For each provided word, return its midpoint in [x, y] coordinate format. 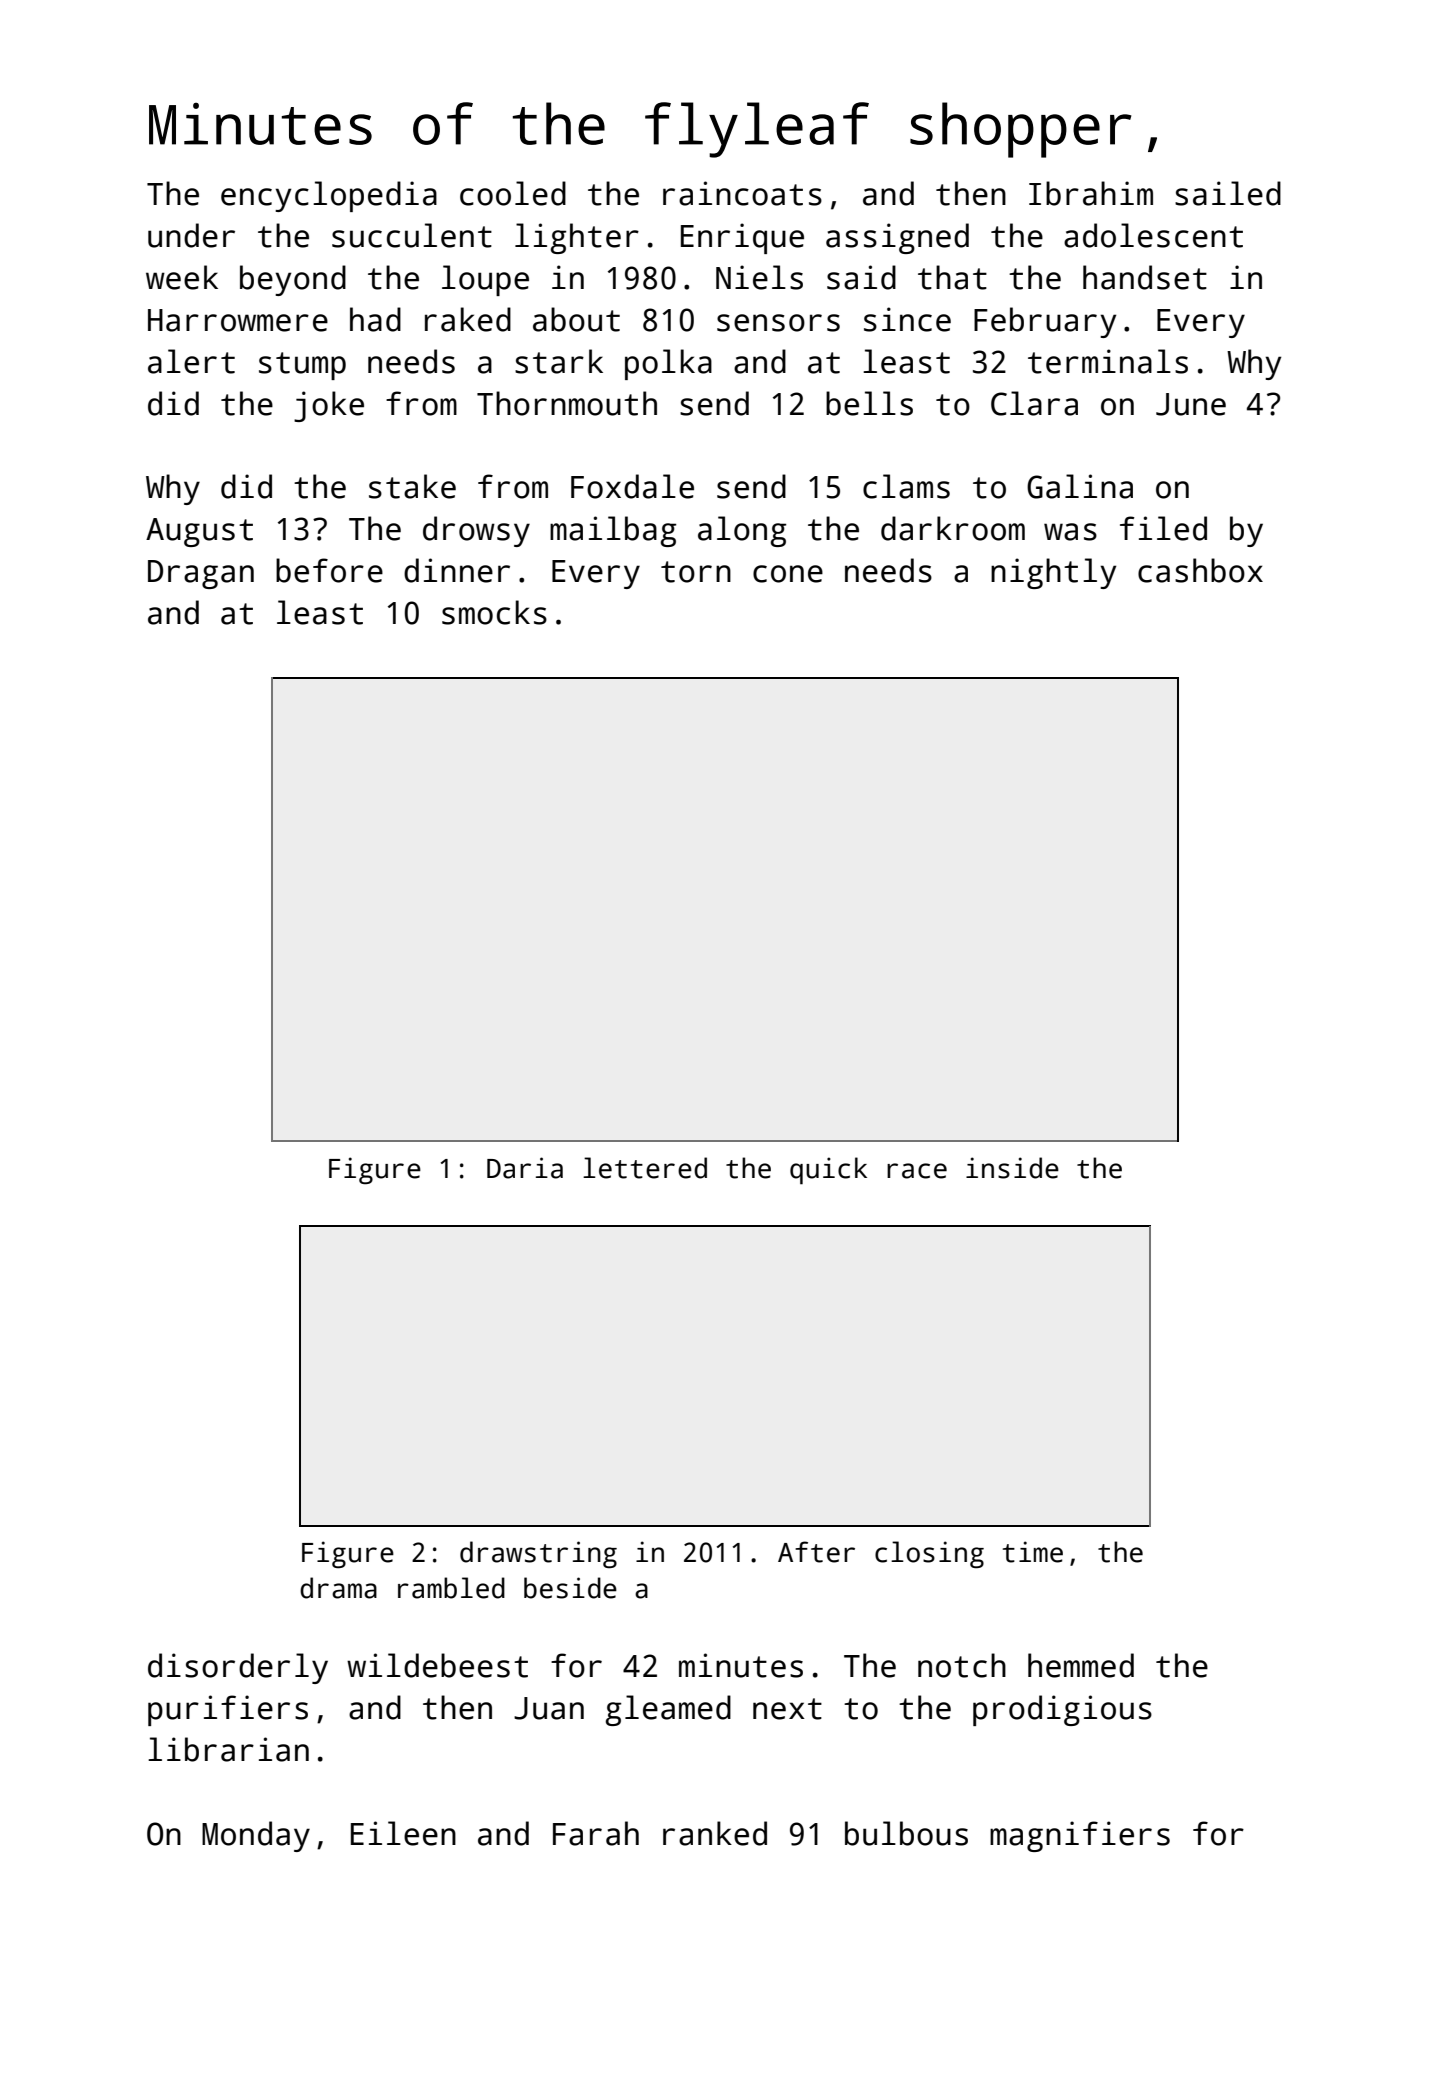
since [907, 319]
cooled [513, 193]
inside [1012, 1168]
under [191, 235]
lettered [645, 1168]
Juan [549, 1708]
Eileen [403, 1833]
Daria [525, 1168]
